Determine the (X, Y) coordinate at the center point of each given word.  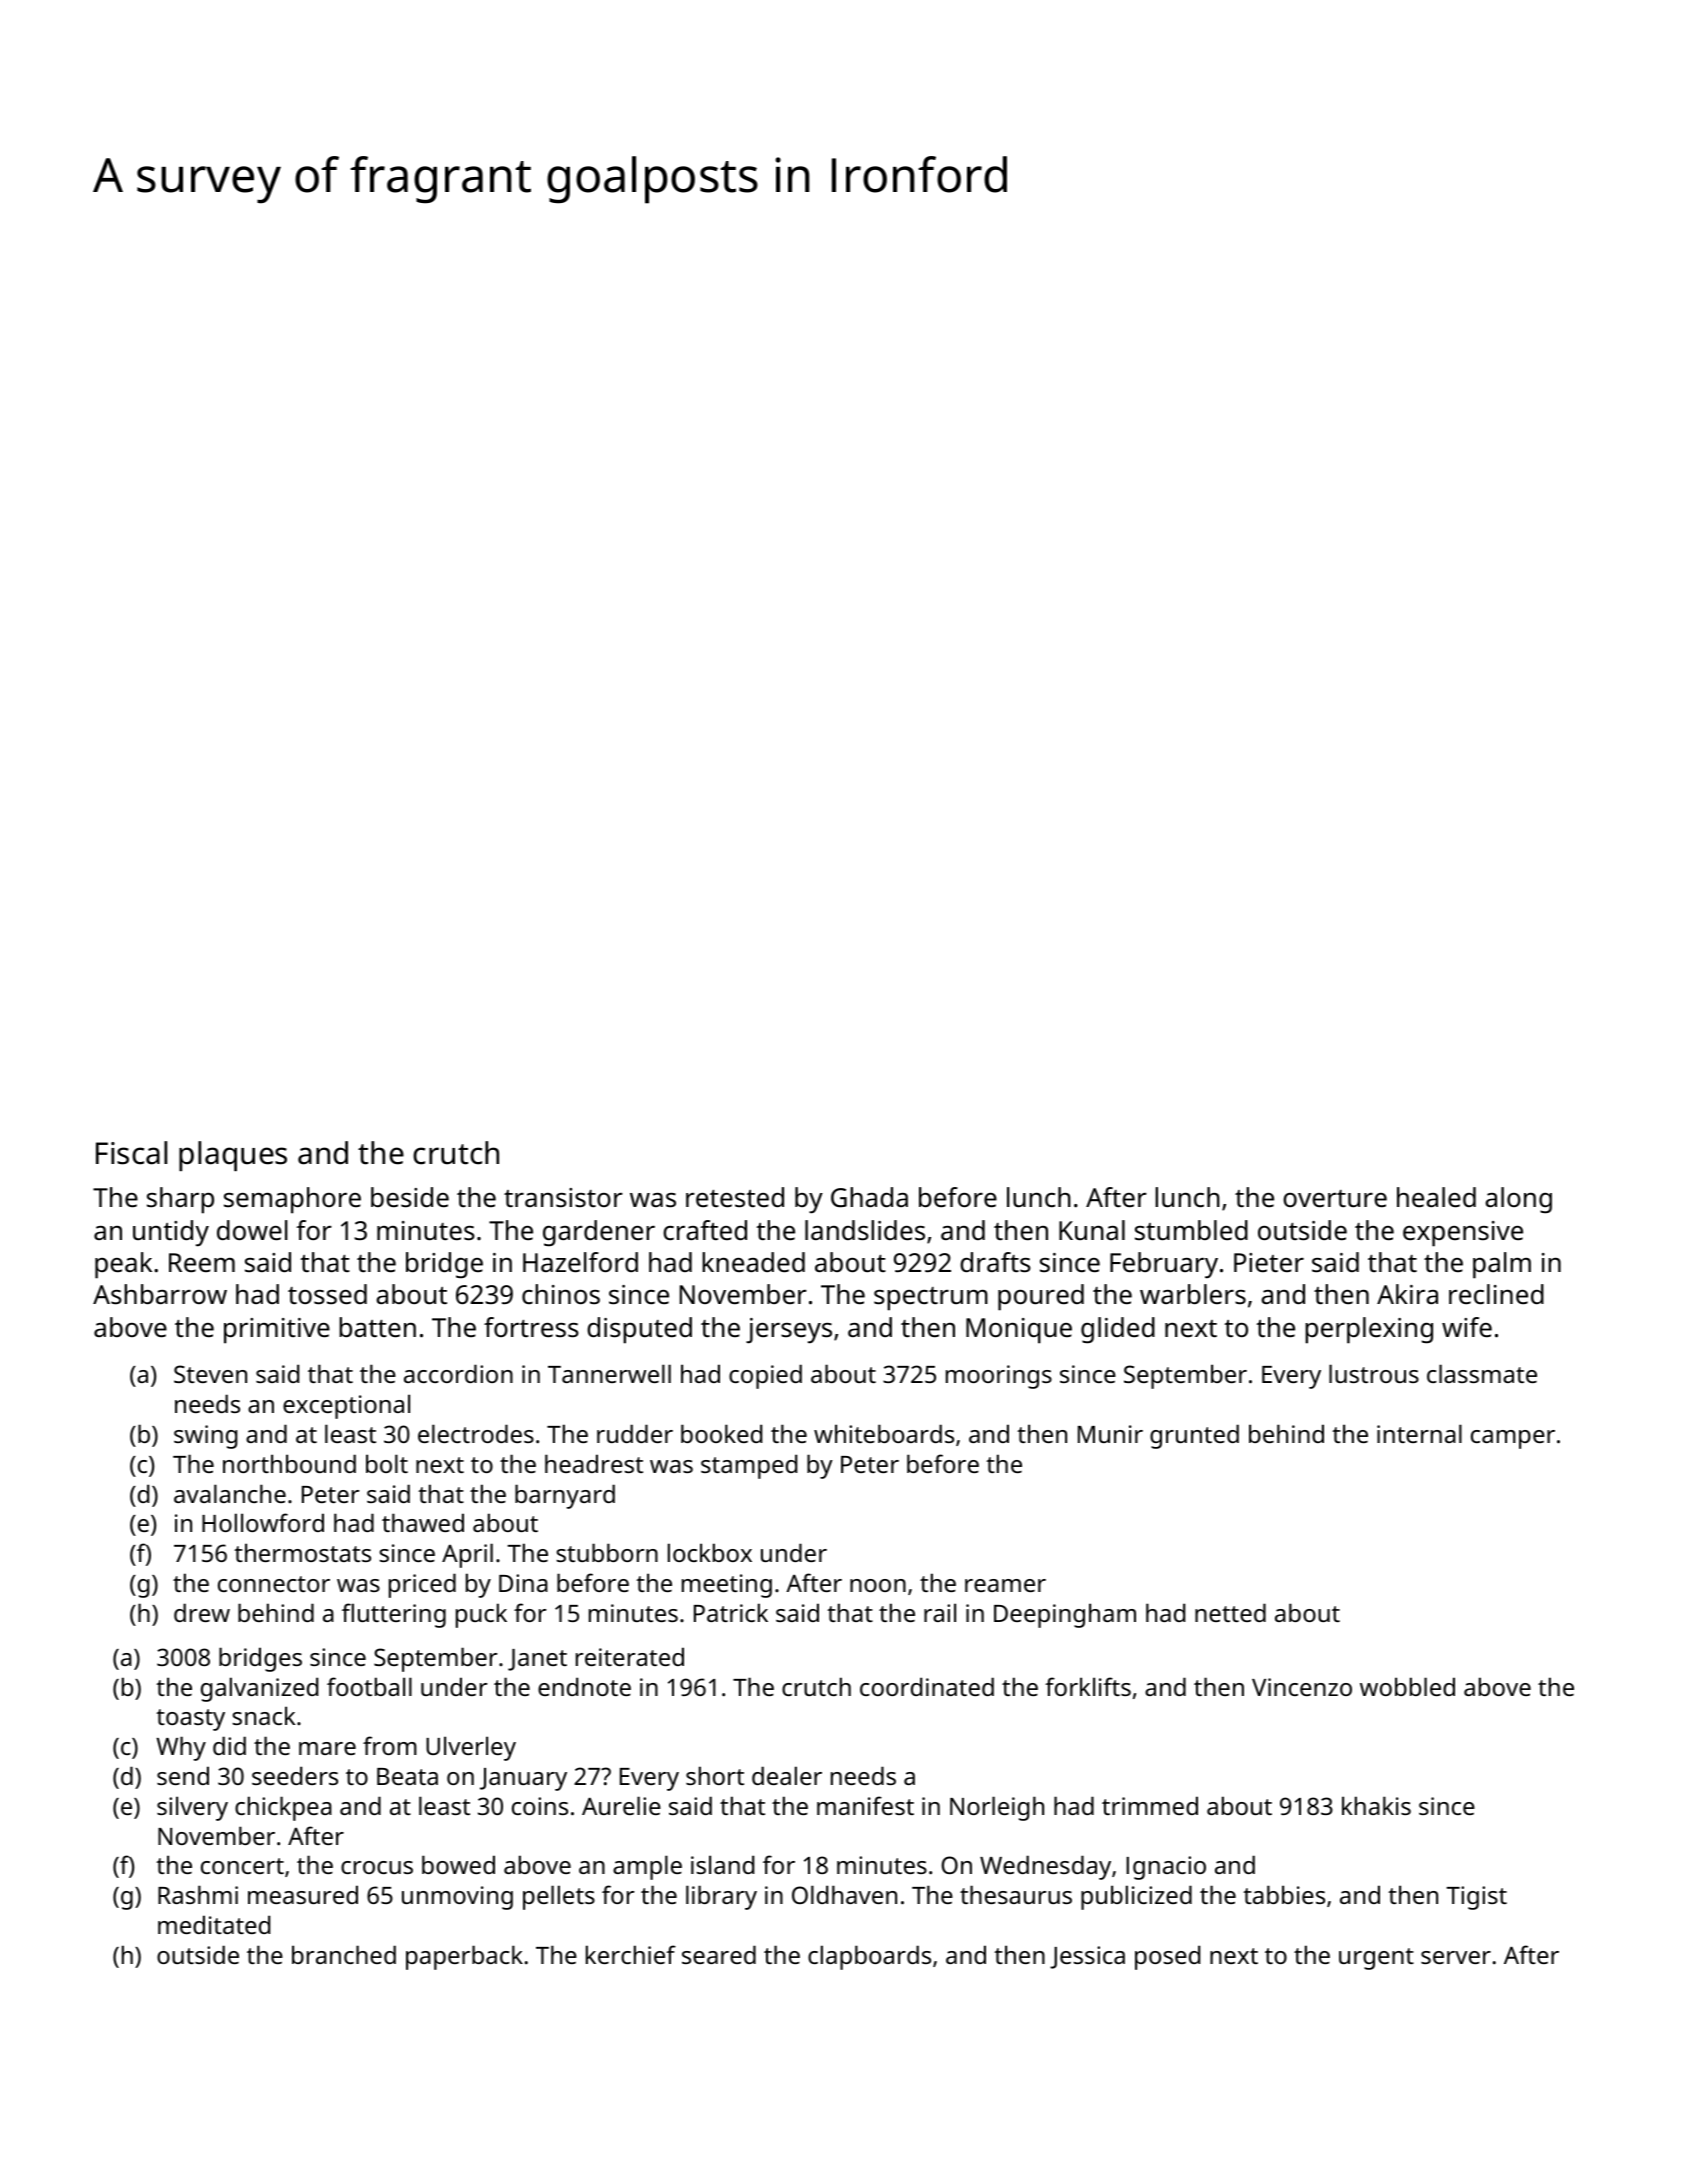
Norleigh (997, 1808)
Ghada (869, 1197)
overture (1335, 1198)
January (523, 1779)
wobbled (1407, 1686)
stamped (749, 1466)
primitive (277, 1331)
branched (344, 1954)
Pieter (1269, 1262)
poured (1041, 1297)
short (715, 1775)
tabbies (1284, 1894)
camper (1513, 1439)
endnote (584, 1686)
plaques (233, 1156)
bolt (387, 1463)
